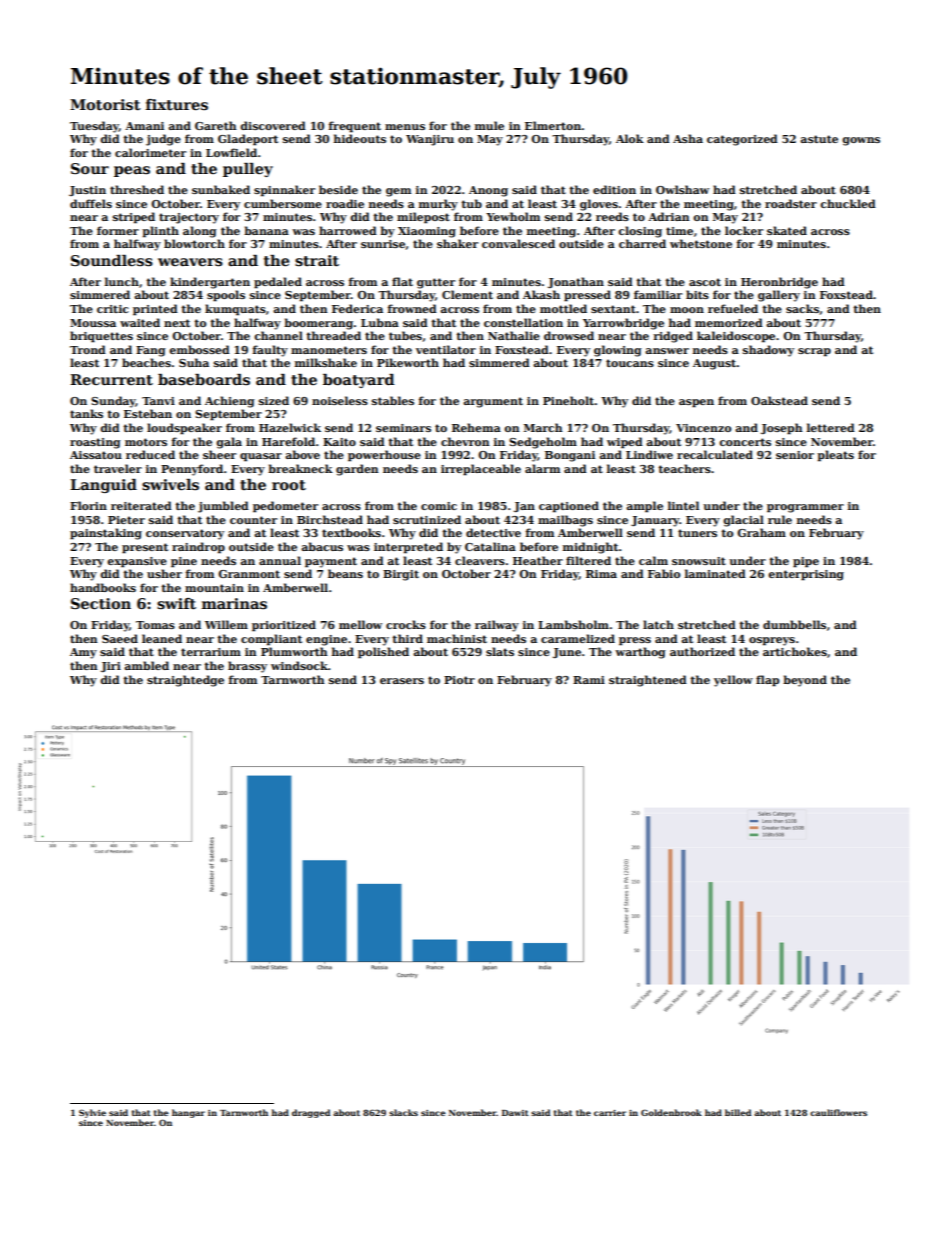  Describe the element at coordinates (438, 205) in the screenshot. I see `murky` at that location.
